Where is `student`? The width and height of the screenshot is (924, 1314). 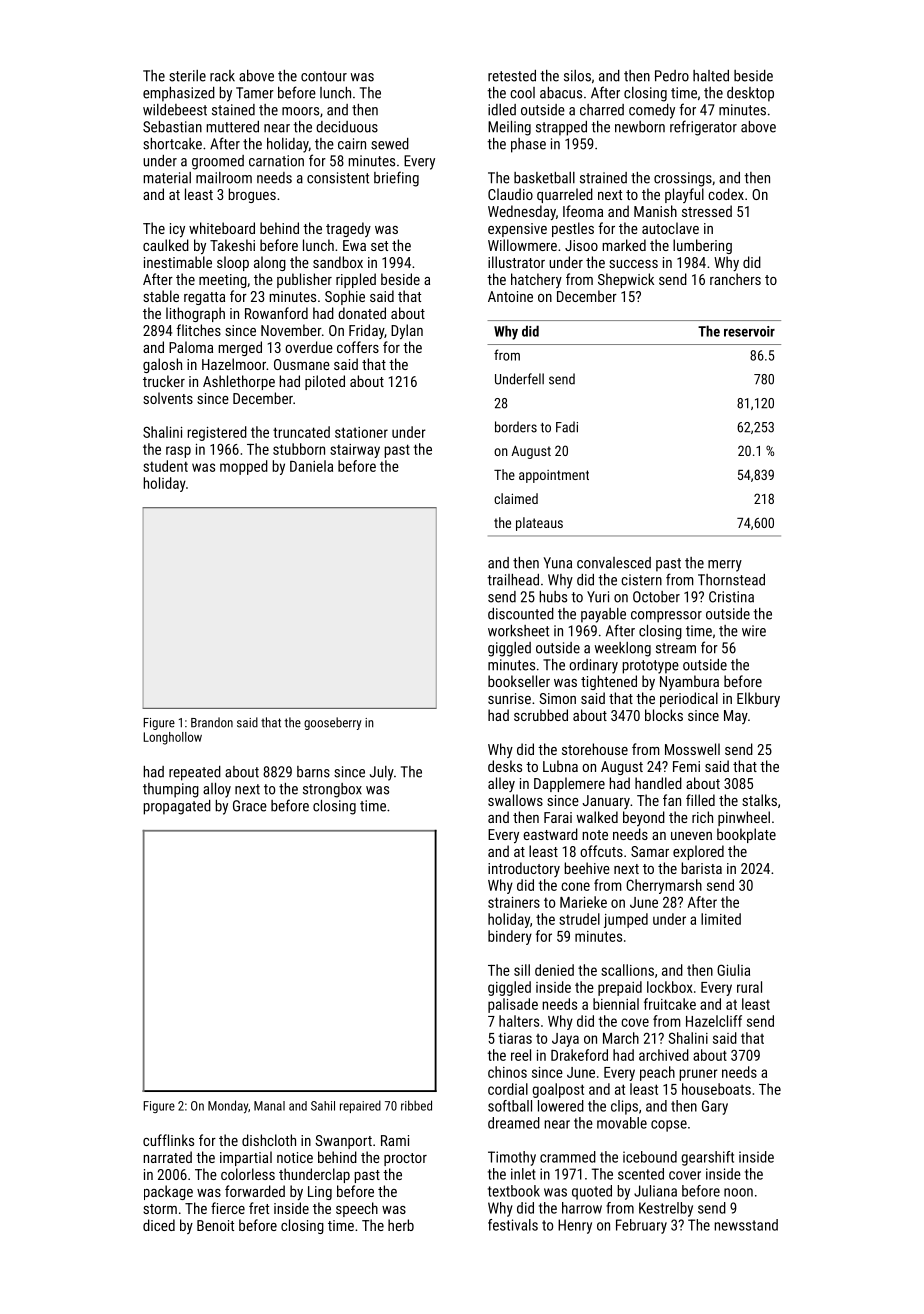
student is located at coordinates (165, 466).
